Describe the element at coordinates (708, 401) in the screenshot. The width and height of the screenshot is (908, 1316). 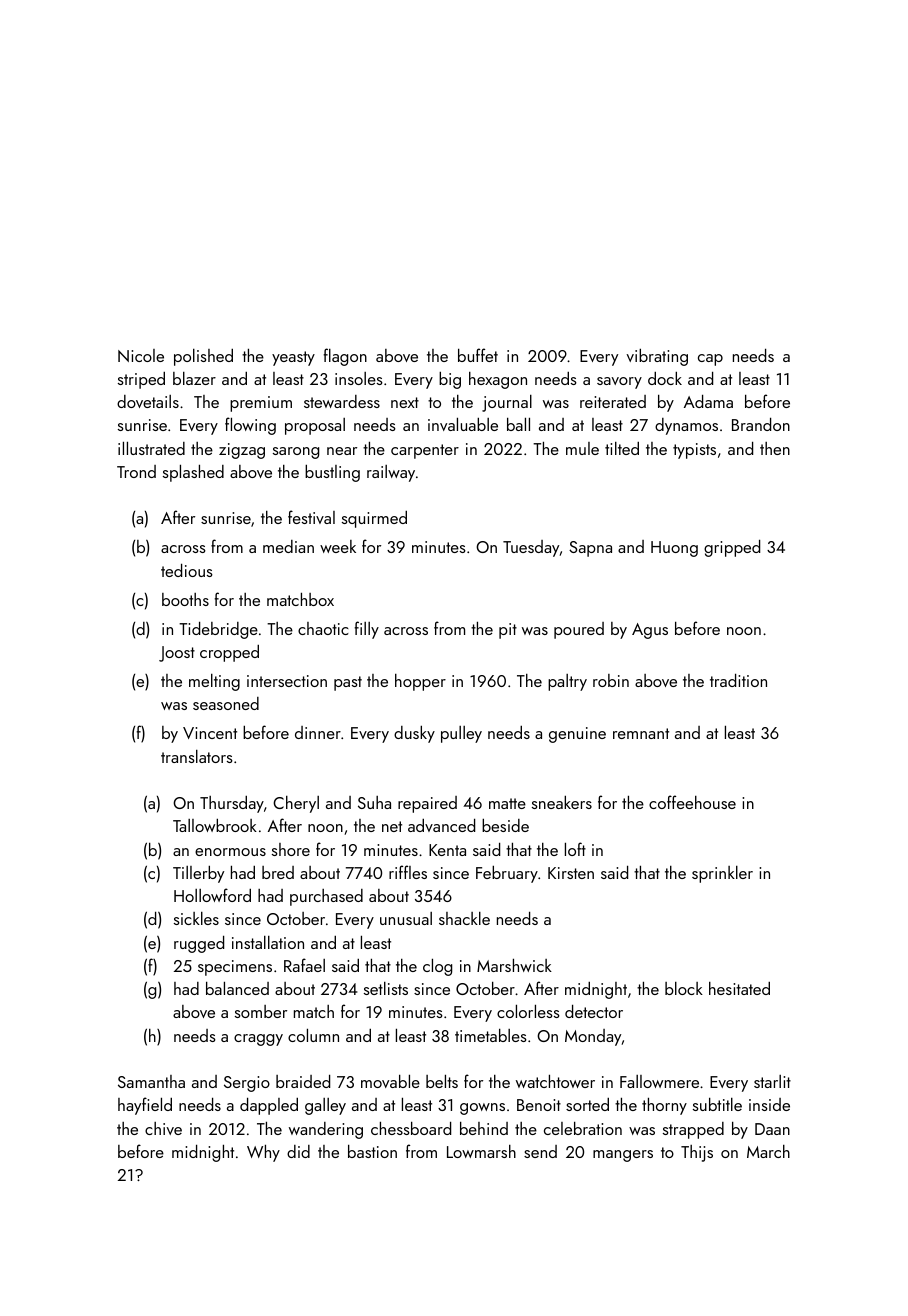
I see `Adama` at that location.
